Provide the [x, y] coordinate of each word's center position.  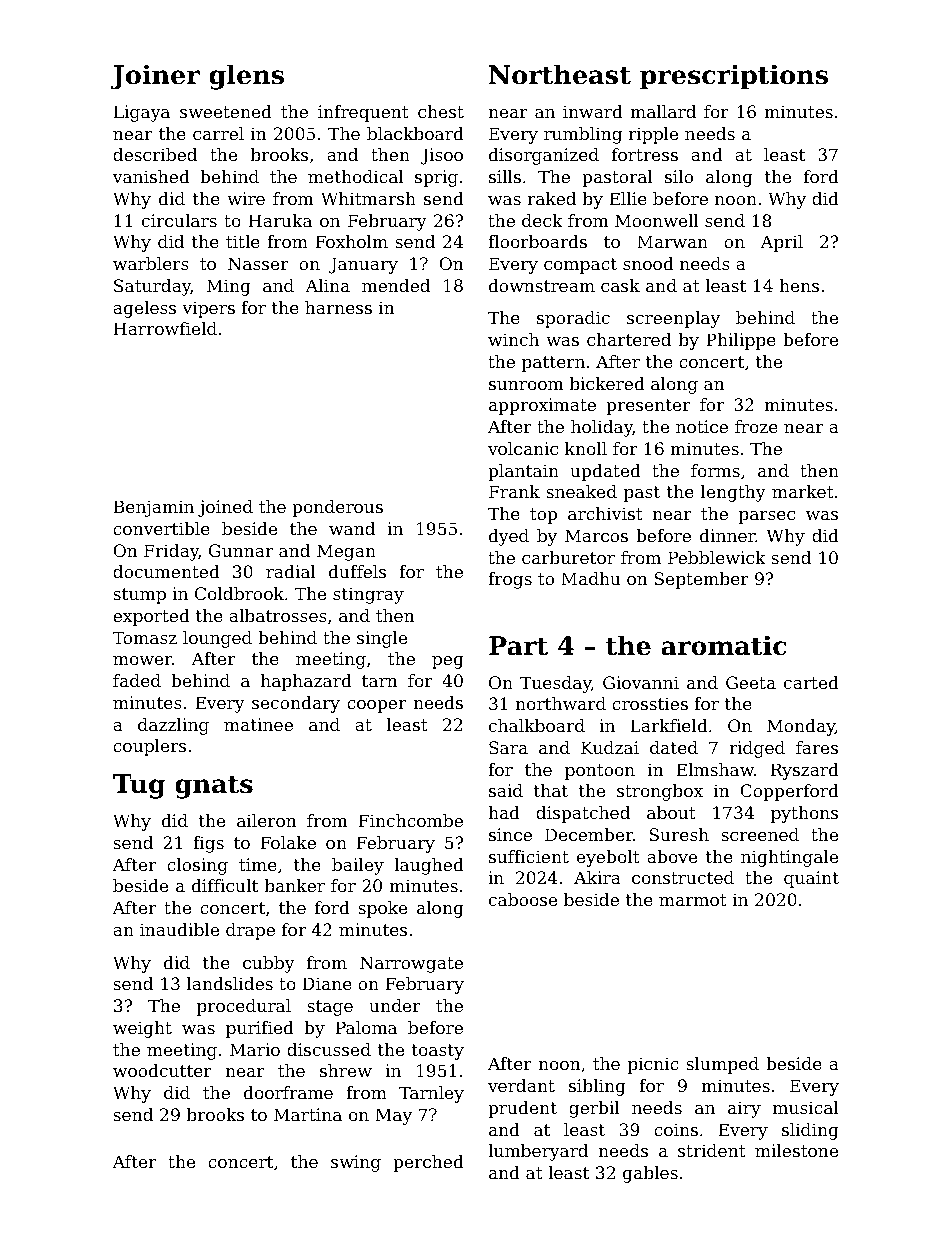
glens [246, 77]
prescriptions [734, 77]
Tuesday [555, 684]
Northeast [560, 74]
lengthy [733, 493]
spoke [382, 909]
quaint [811, 879]
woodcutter [162, 1070]
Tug [139, 786]
